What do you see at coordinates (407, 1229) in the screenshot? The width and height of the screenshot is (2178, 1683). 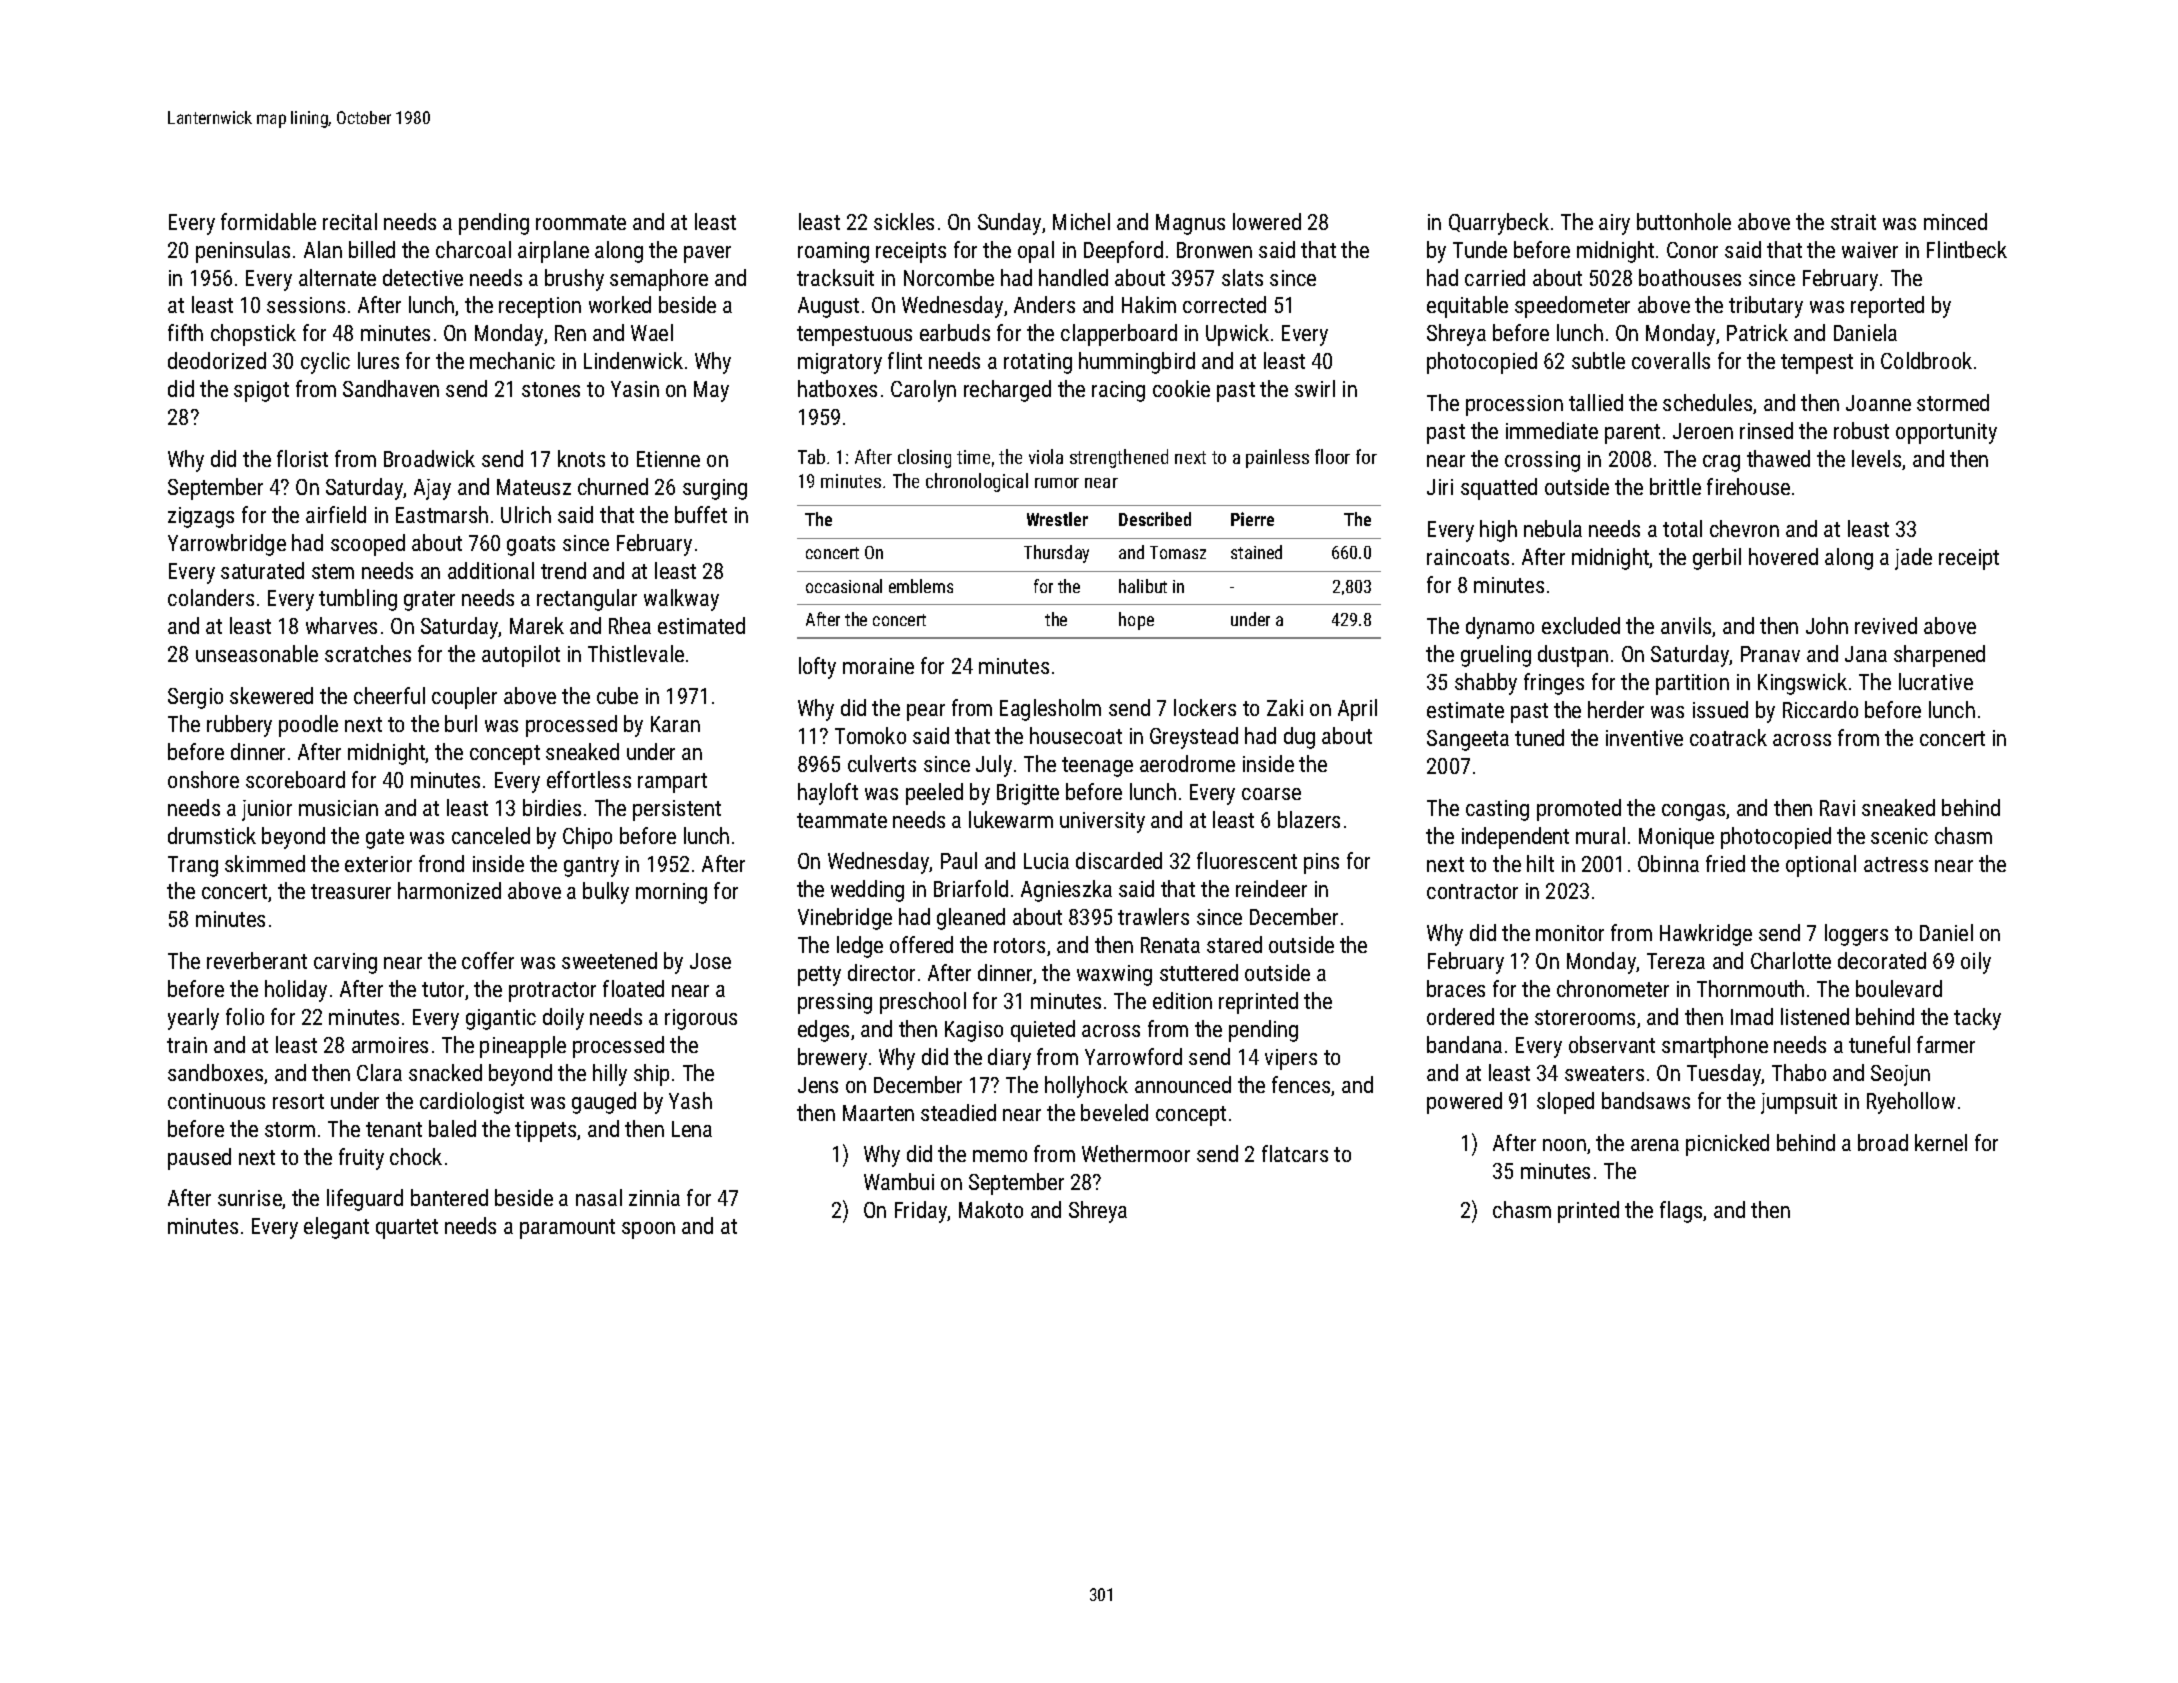 I see `quartet` at bounding box center [407, 1229].
